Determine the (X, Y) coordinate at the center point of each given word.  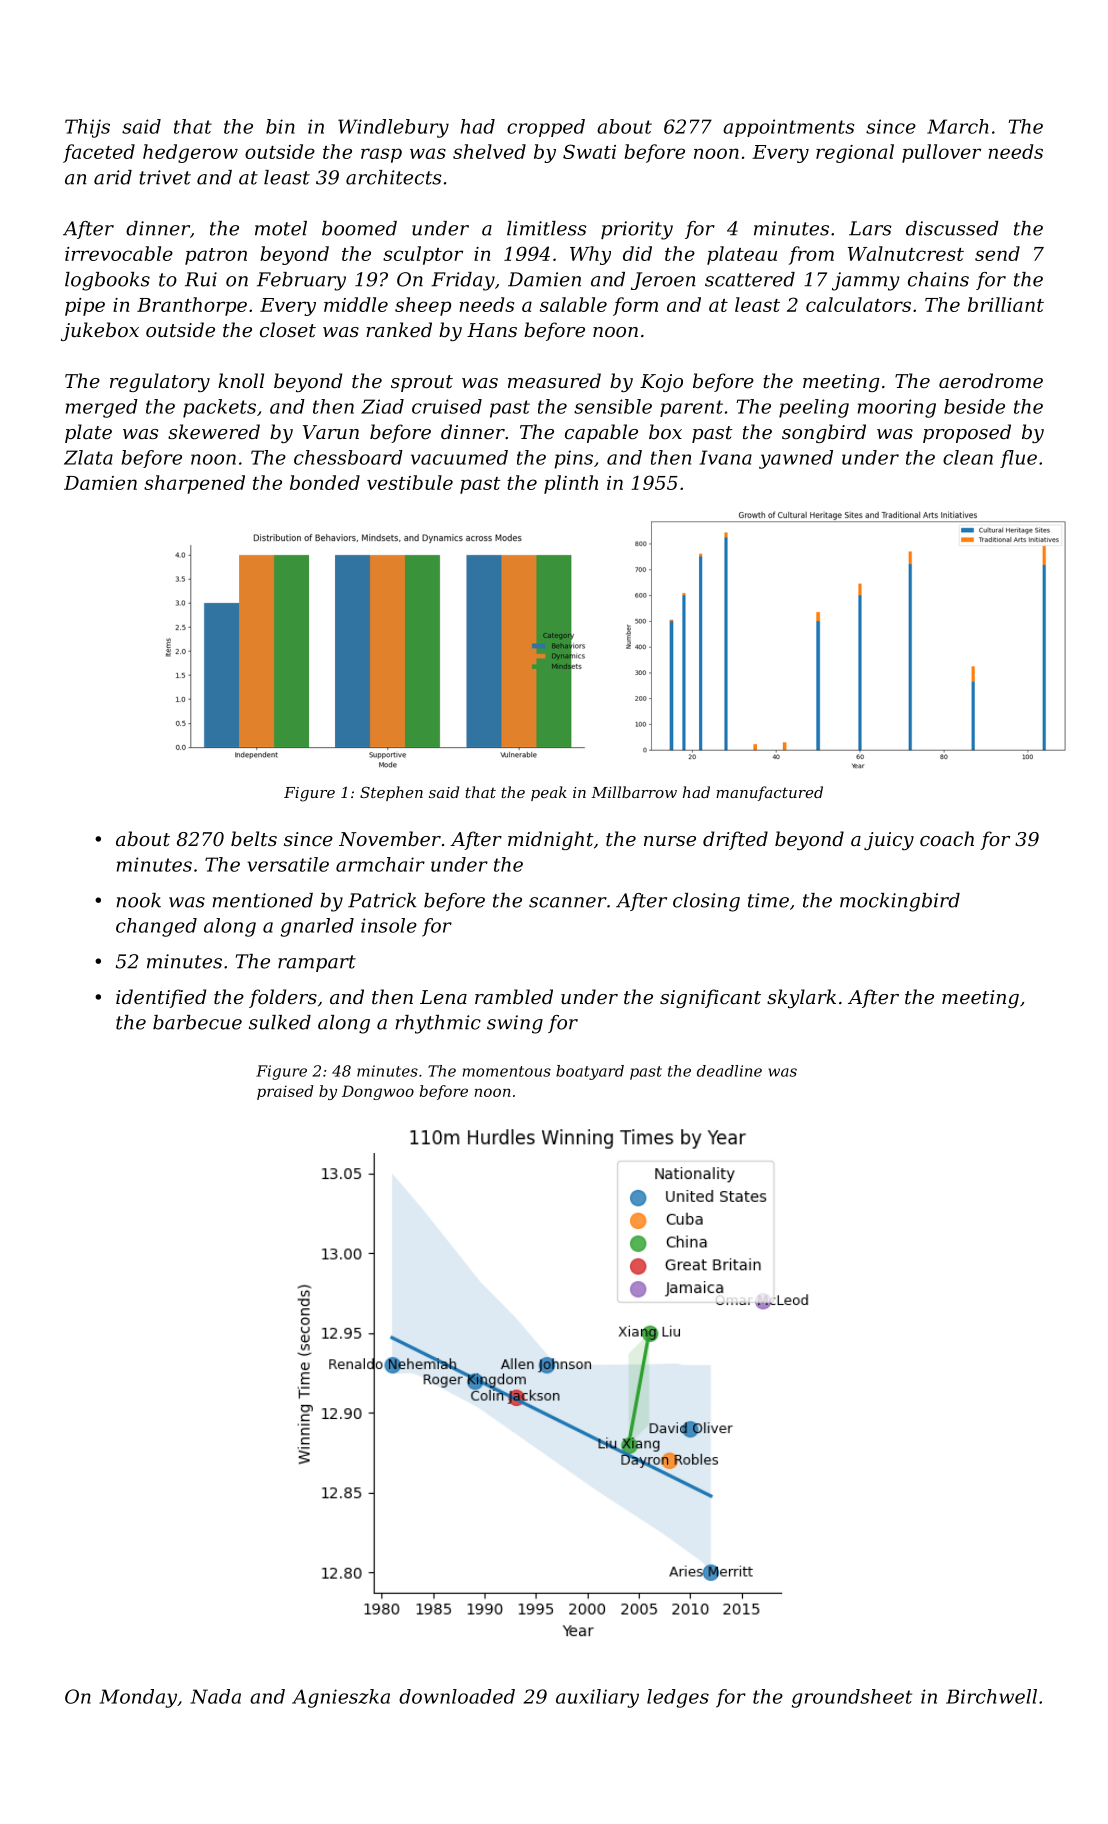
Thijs (87, 128)
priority (637, 230)
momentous (507, 1071)
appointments (789, 128)
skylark (801, 998)
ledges (678, 1698)
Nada (215, 1696)
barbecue (197, 1022)
